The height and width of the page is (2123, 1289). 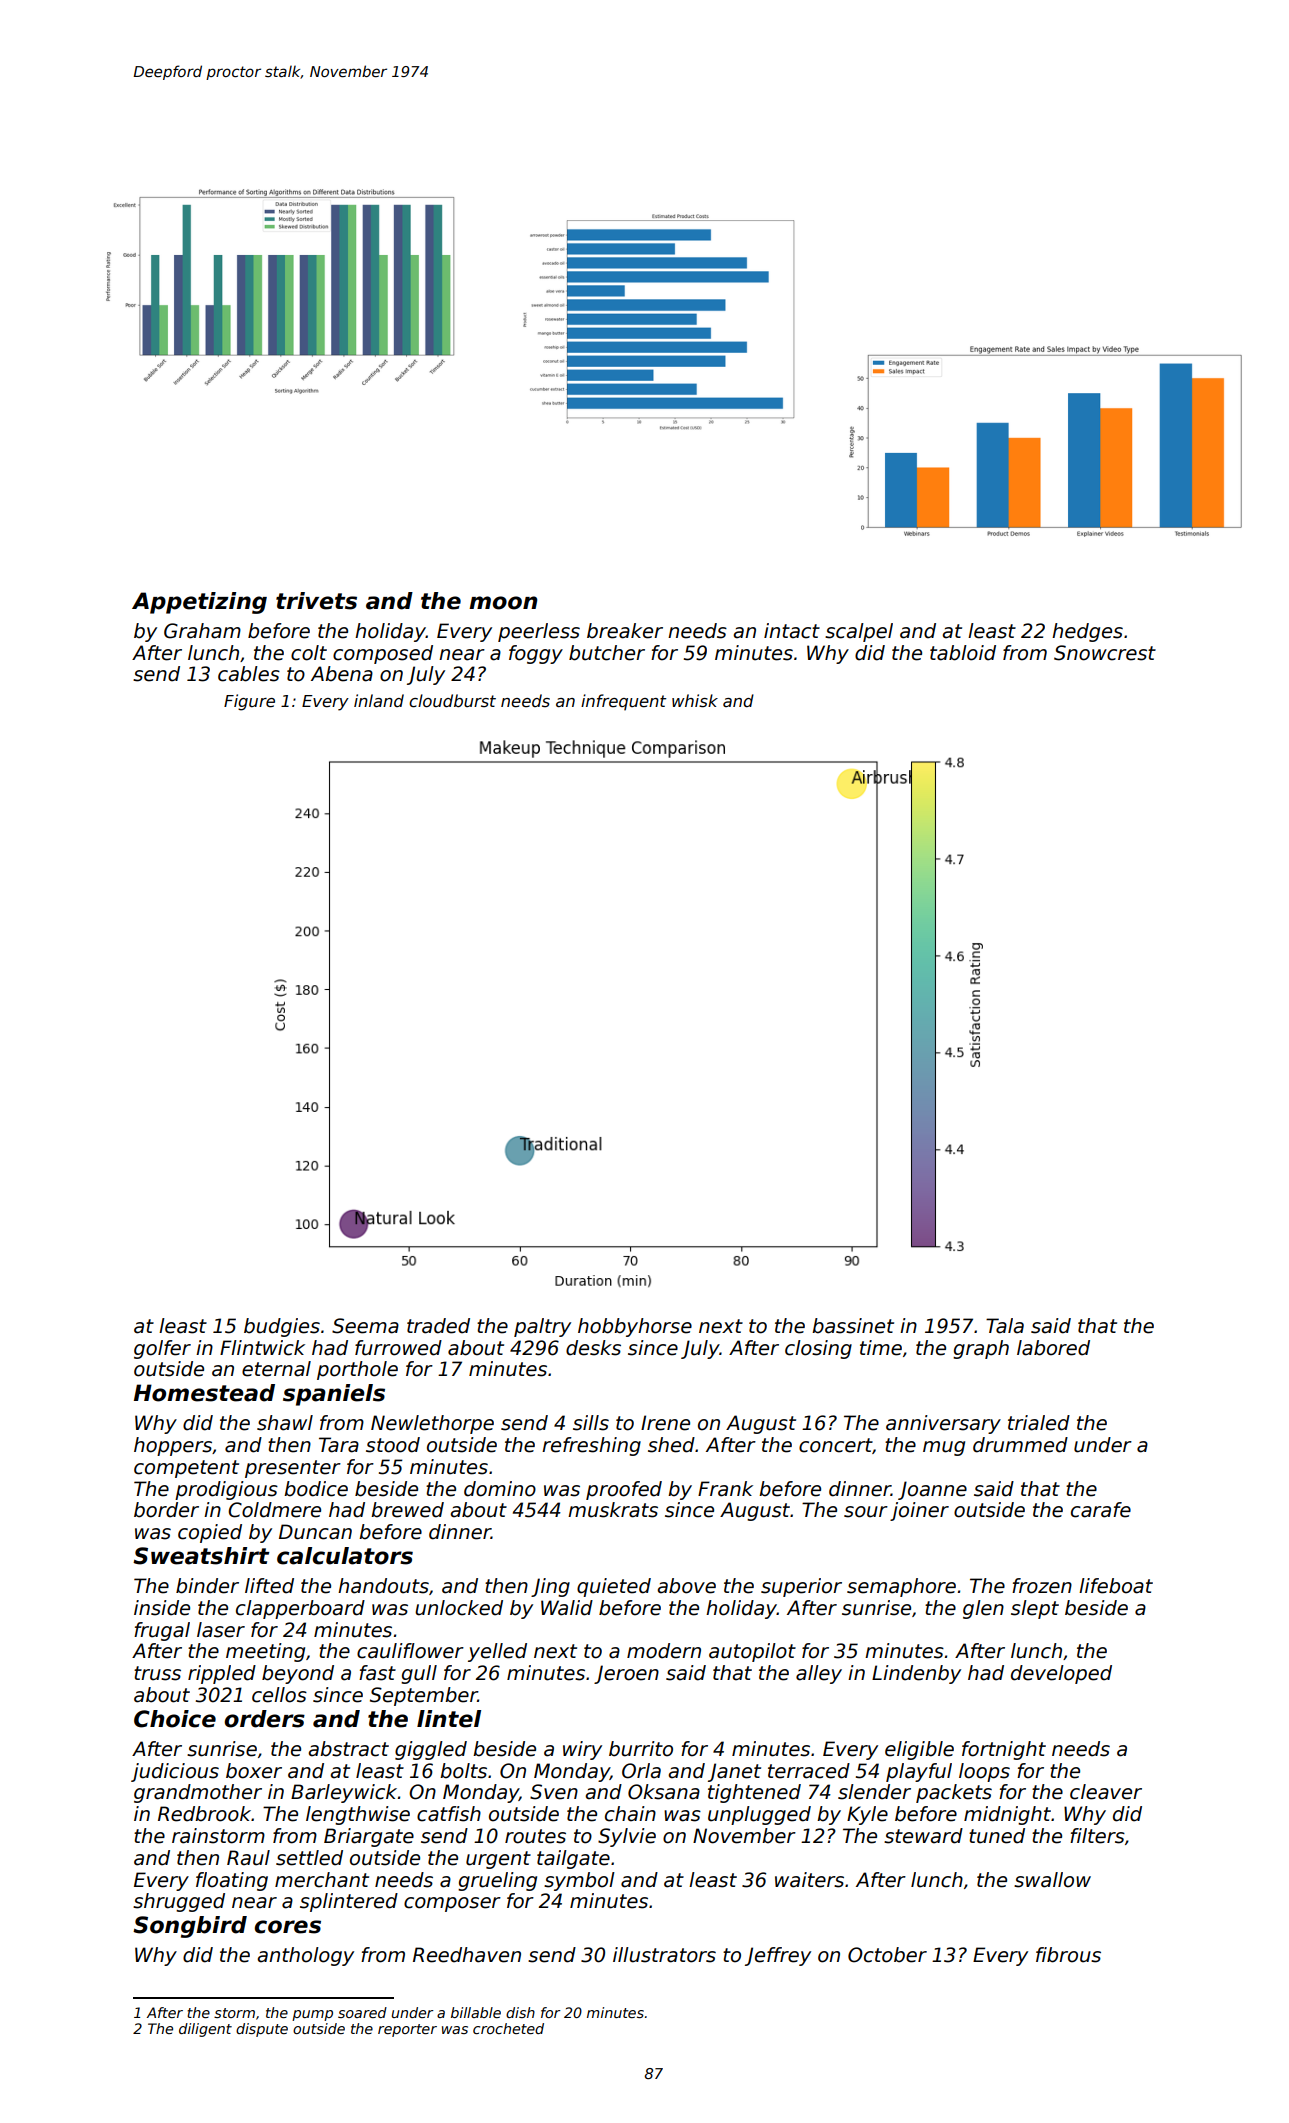 What do you see at coordinates (365, 1326) in the page?
I see `Seema` at bounding box center [365, 1326].
